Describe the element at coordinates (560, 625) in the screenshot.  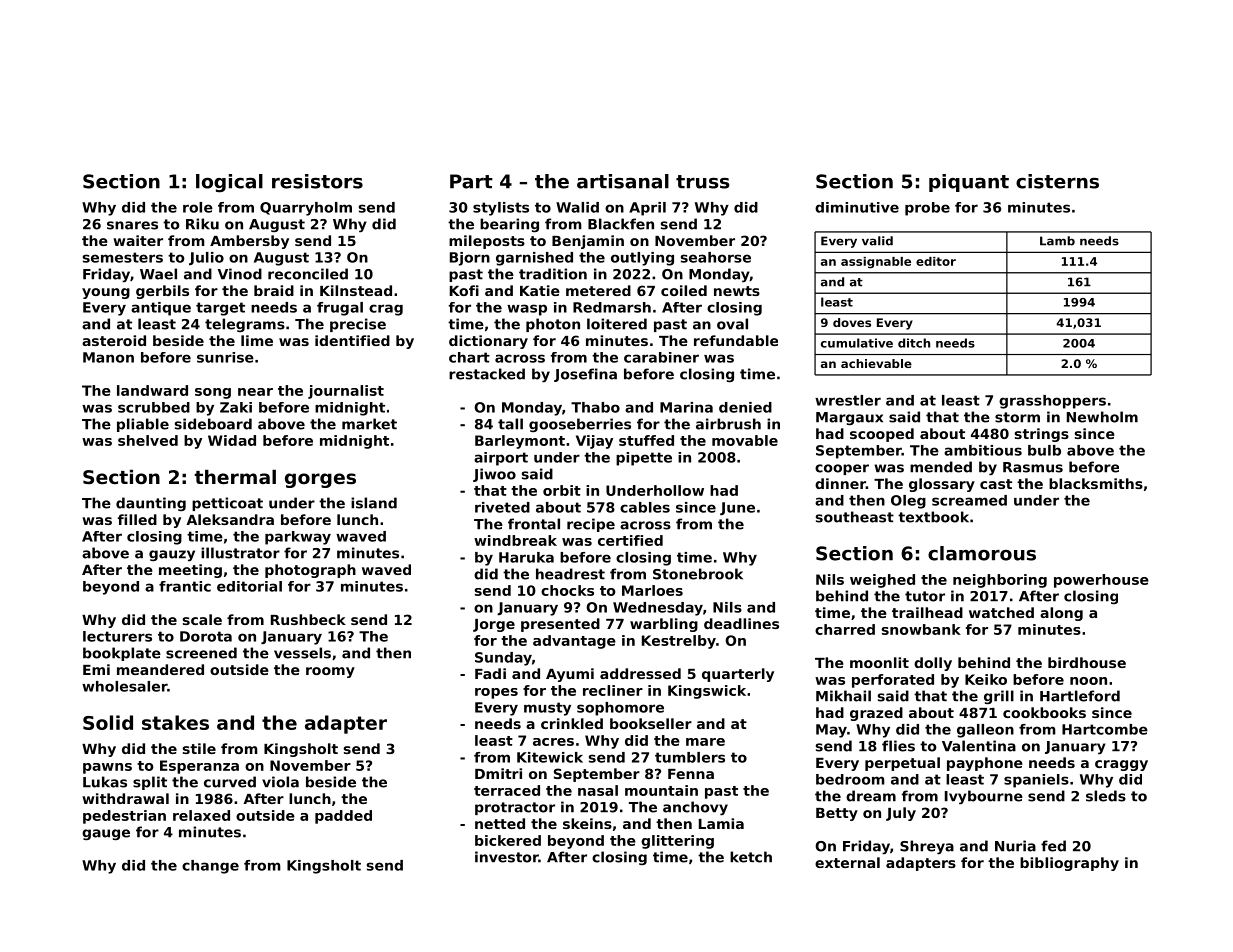
I see `presented` at that location.
